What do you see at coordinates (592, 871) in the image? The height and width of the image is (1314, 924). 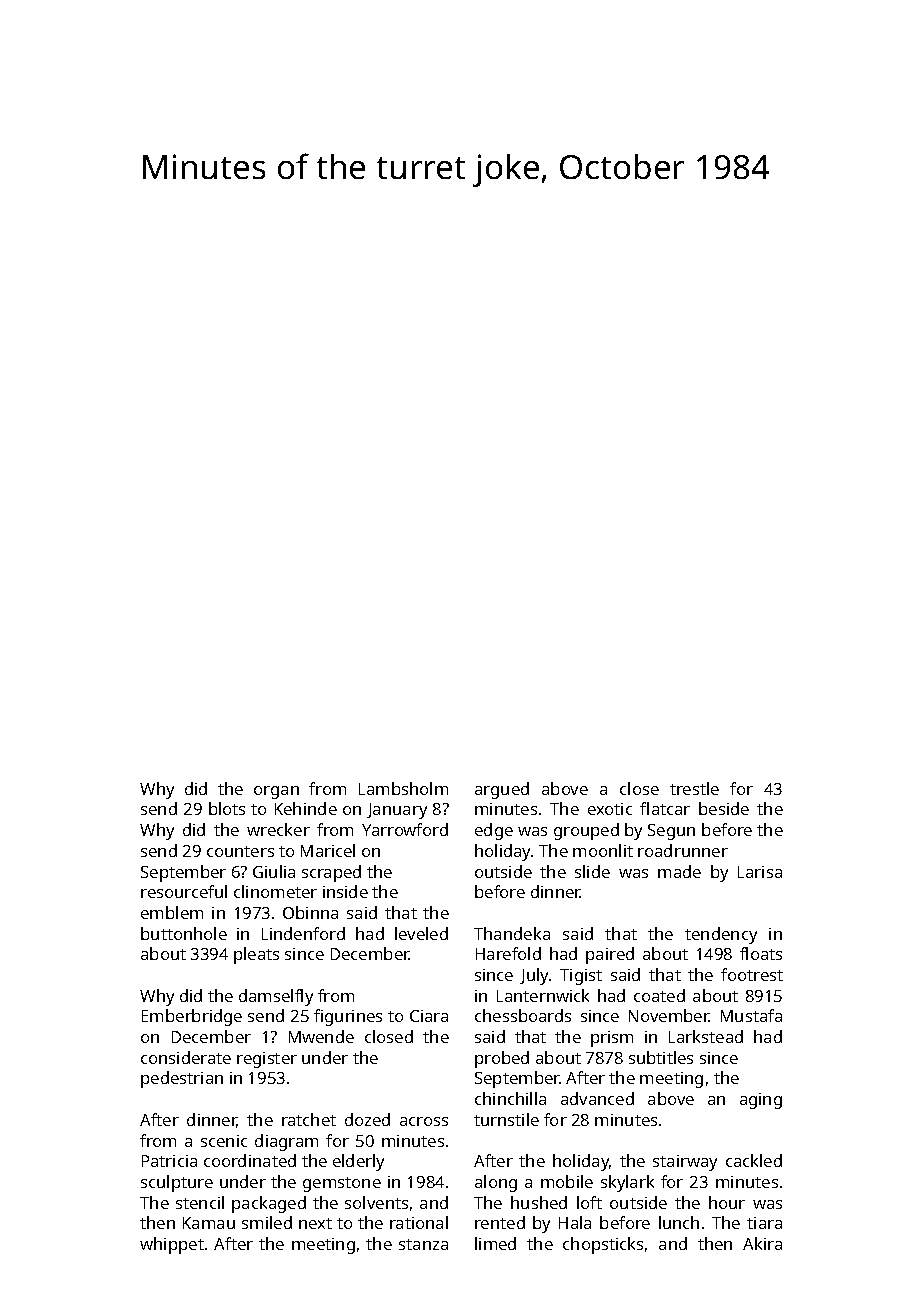 I see `slide` at bounding box center [592, 871].
